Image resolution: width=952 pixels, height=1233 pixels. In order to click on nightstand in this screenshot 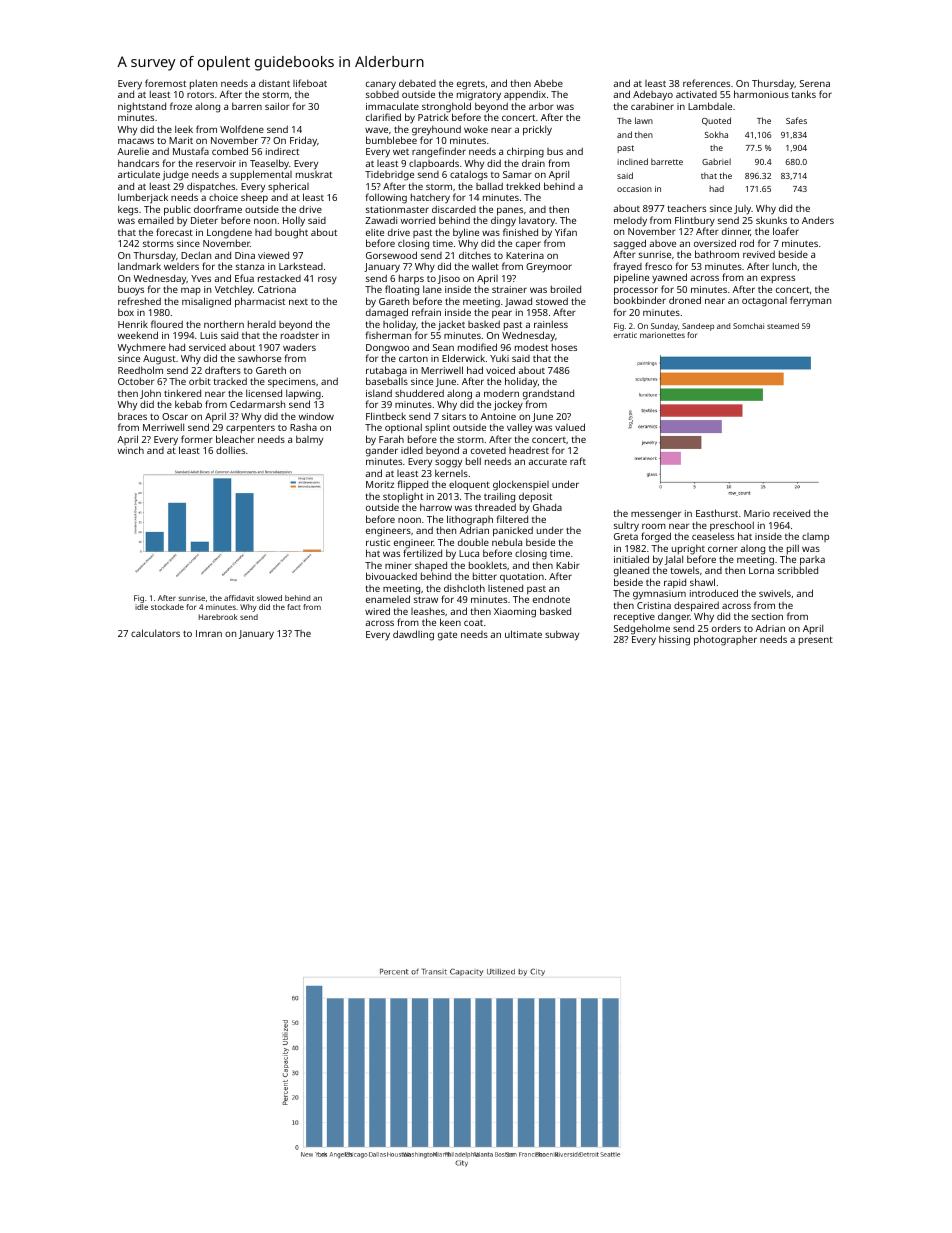, I will do `click(142, 107)`.
